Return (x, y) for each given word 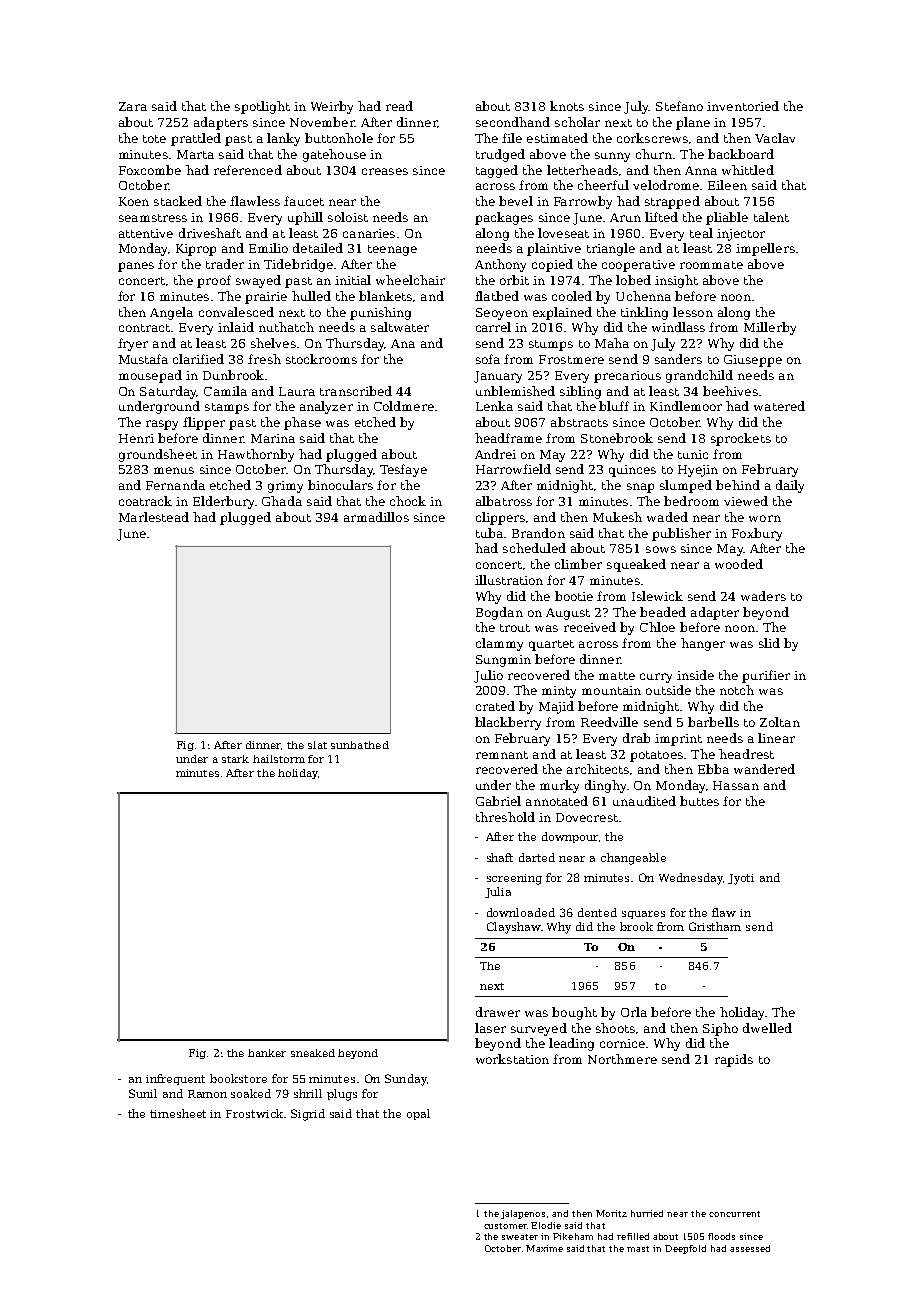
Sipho (720, 1029)
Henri (136, 438)
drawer (498, 1012)
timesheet (178, 1113)
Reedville (609, 722)
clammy (499, 644)
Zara (133, 106)
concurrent (734, 1214)
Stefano (679, 106)
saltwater (400, 327)
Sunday (406, 1080)
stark (235, 759)
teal (701, 233)
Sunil (143, 1093)
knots (567, 106)
